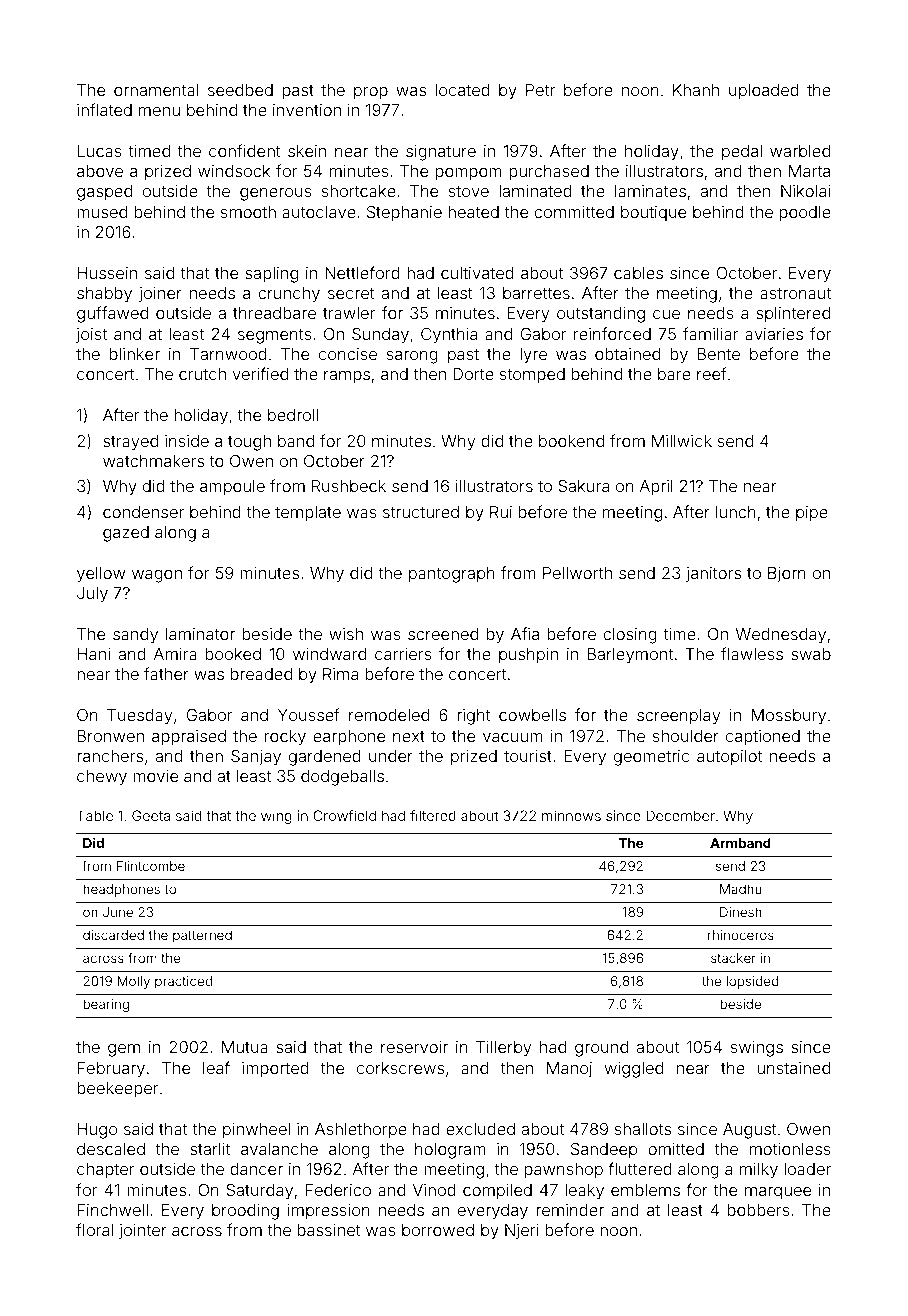 The image size is (908, 1316). Describe the element at coordinates (680, 815) in the screenshot. I see `December` at that location.
